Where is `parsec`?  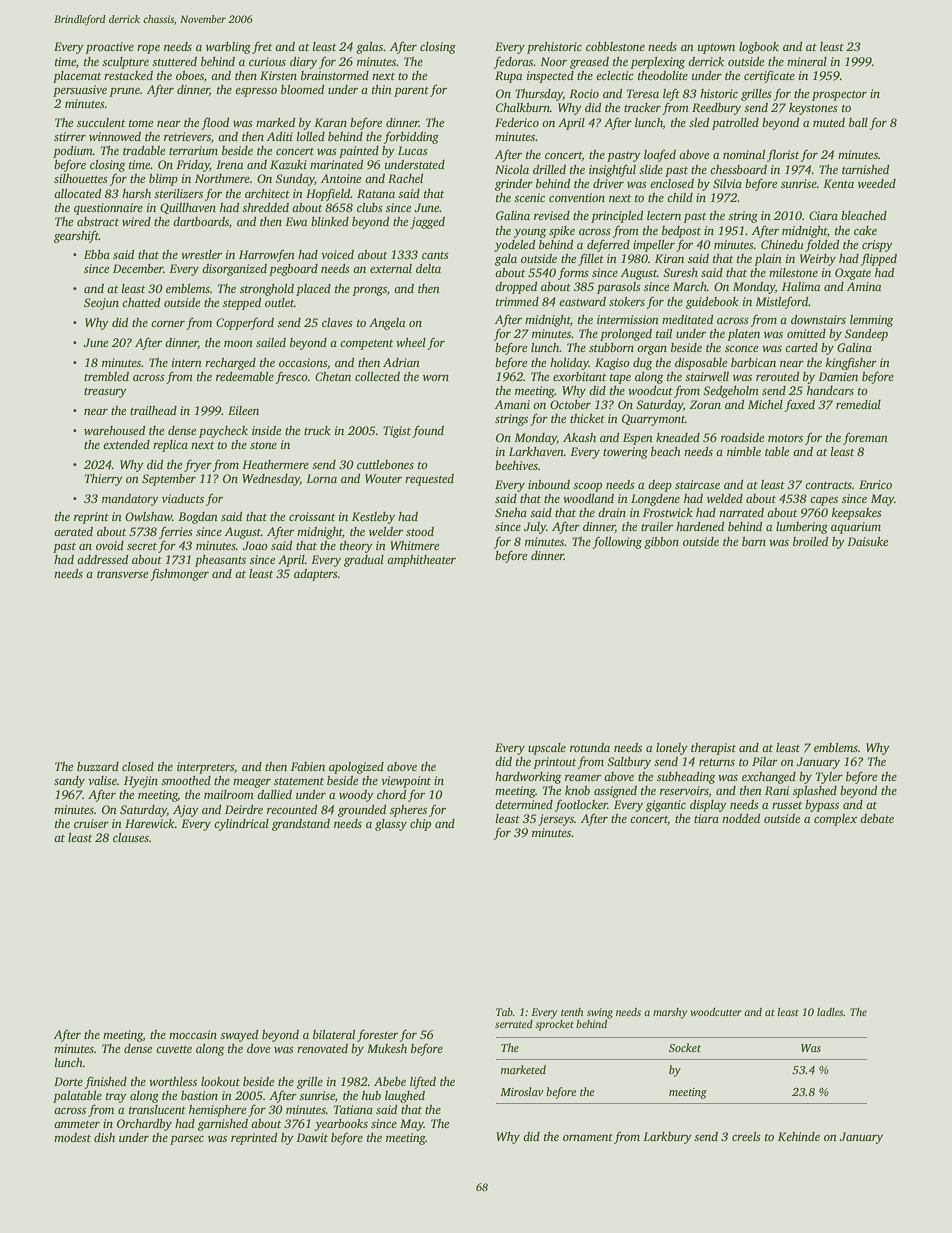
parsec is located at coordinates (187, 1140).
